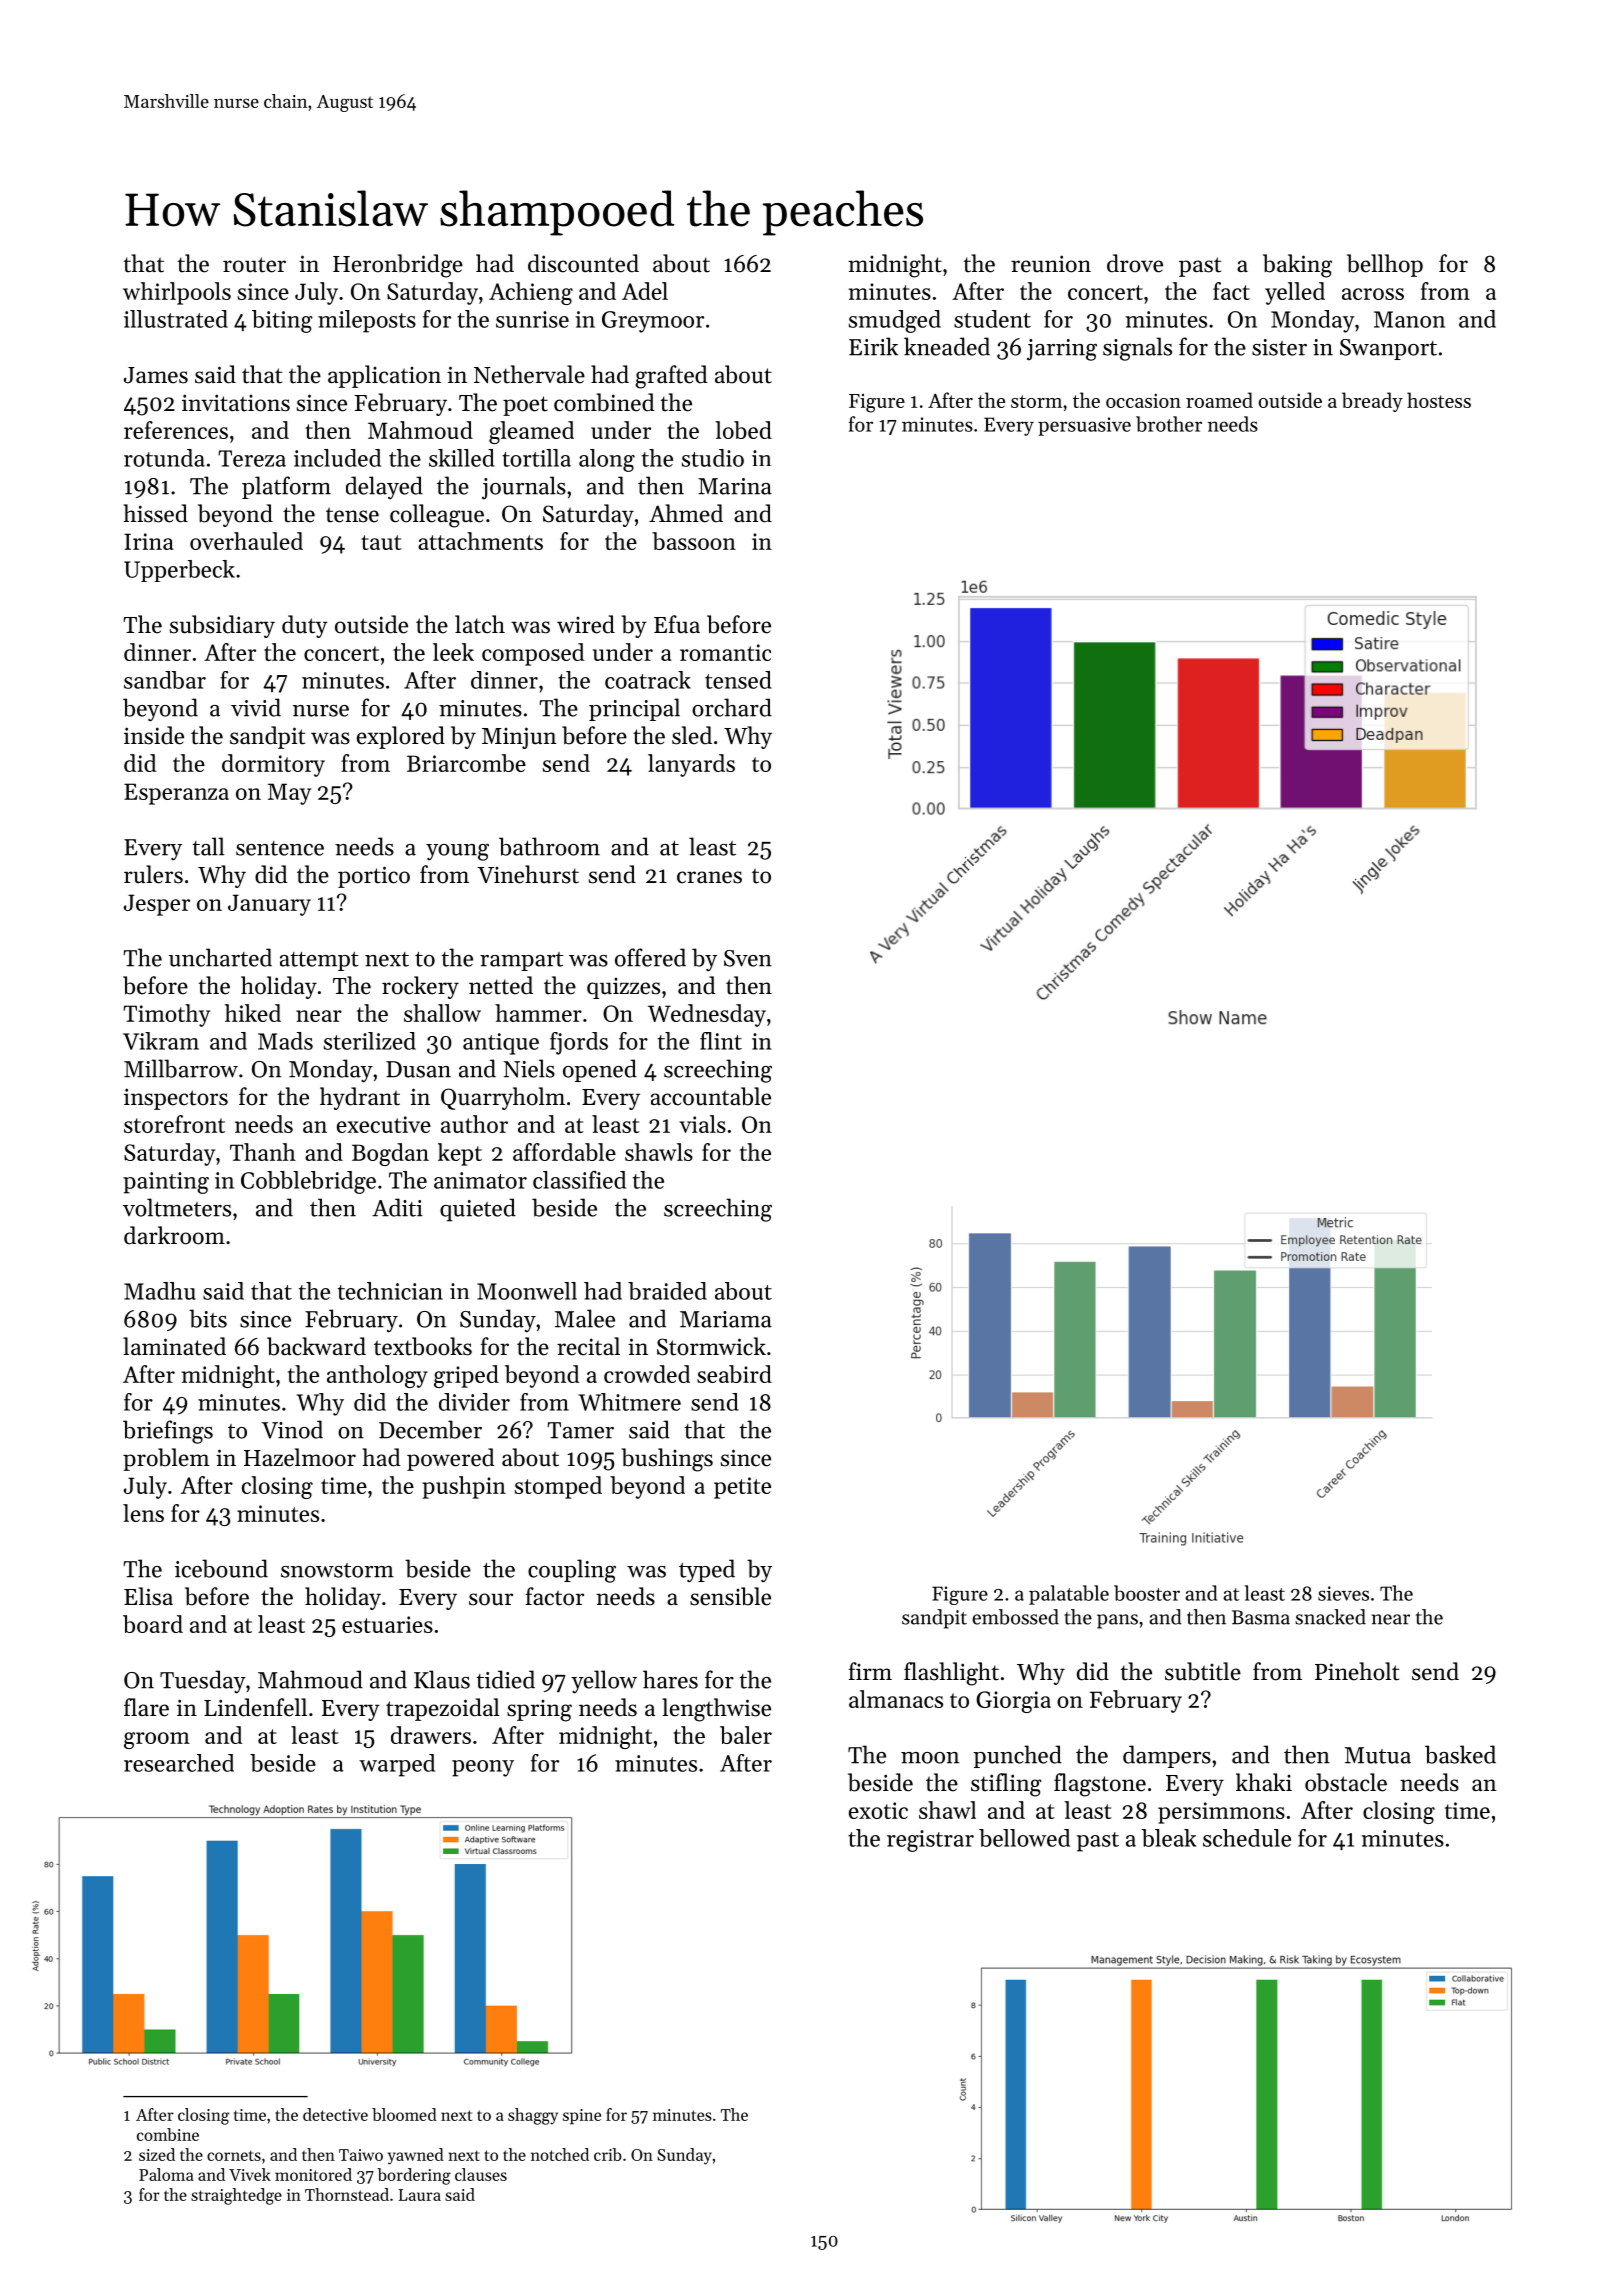  Describe the element at coordinates (726, 1319) in the screenshot. I see `Mariama` at that location.
